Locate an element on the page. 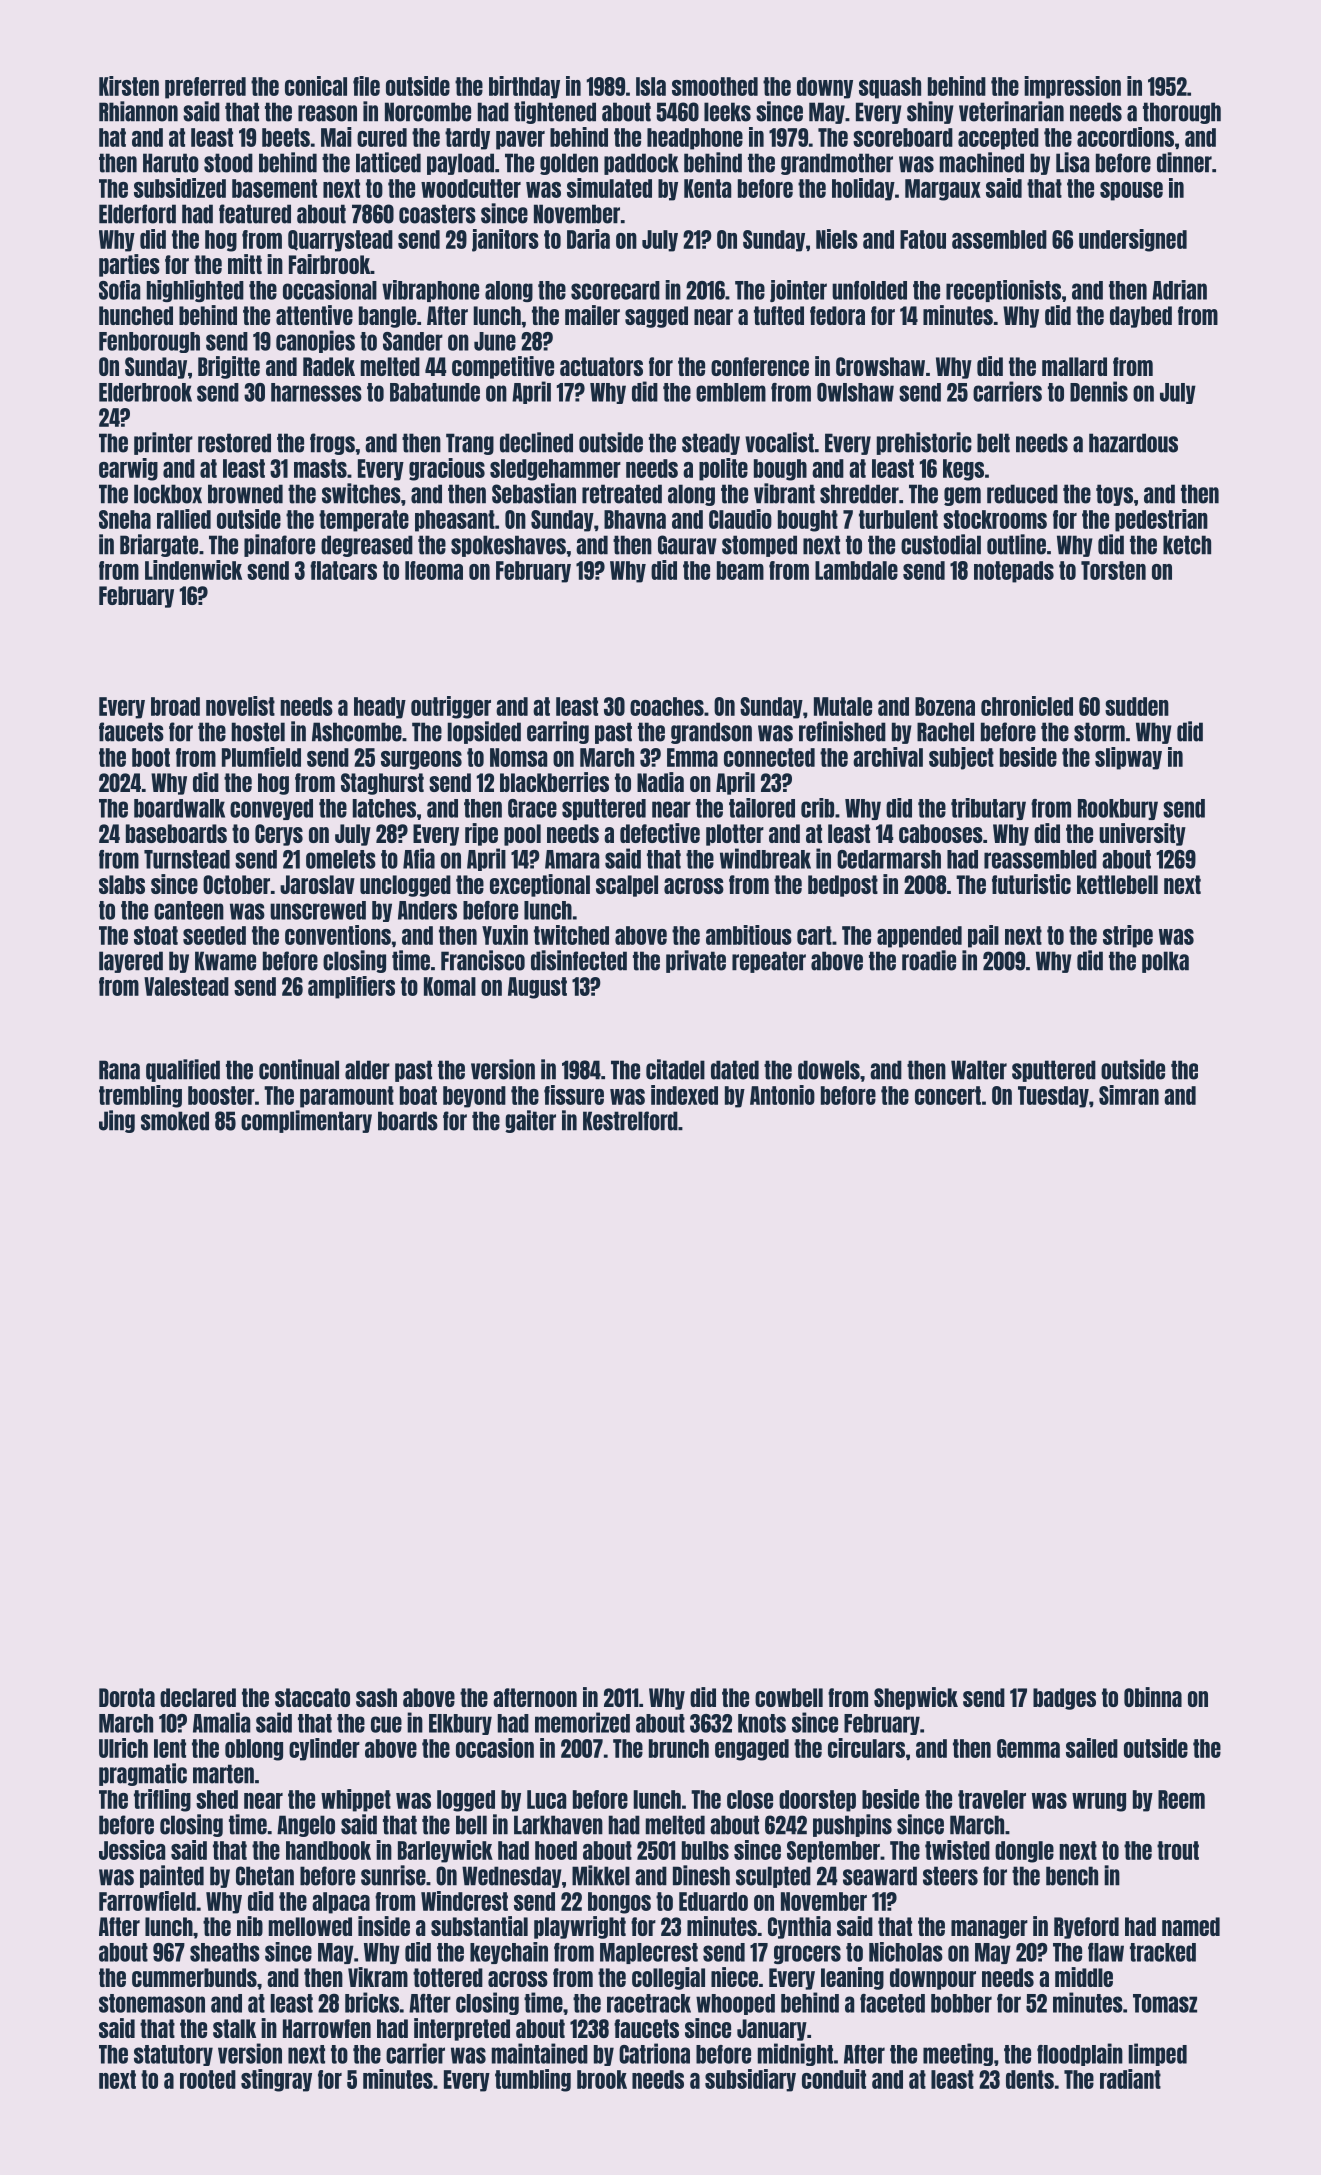  receptionists is located at coordinates (1003, 291).
